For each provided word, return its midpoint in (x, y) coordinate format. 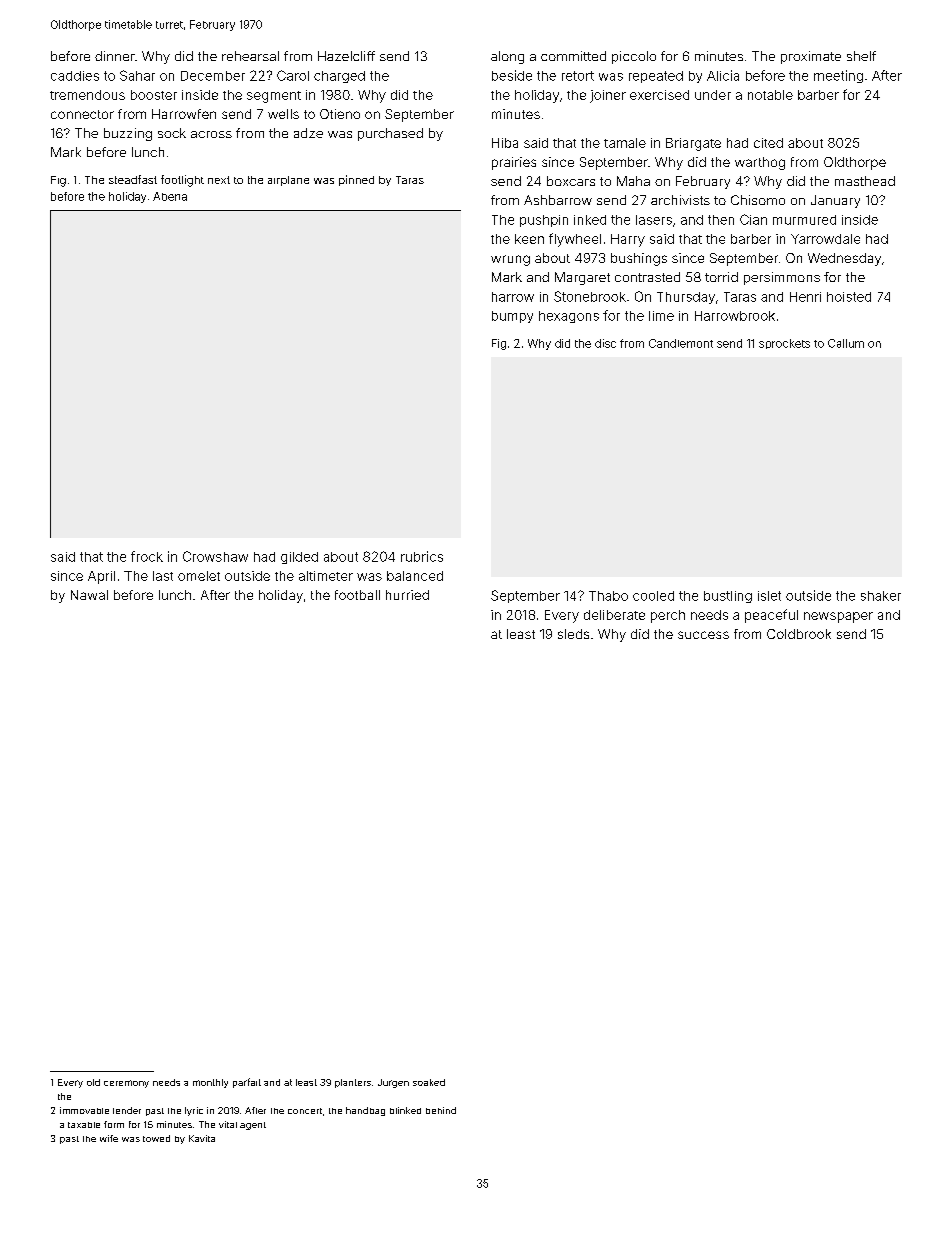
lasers (654, 220)
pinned (356, 180)
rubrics (422, 556)
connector (82, 114)
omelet (199, 576)
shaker (881, 596)
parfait (247, 1083)
